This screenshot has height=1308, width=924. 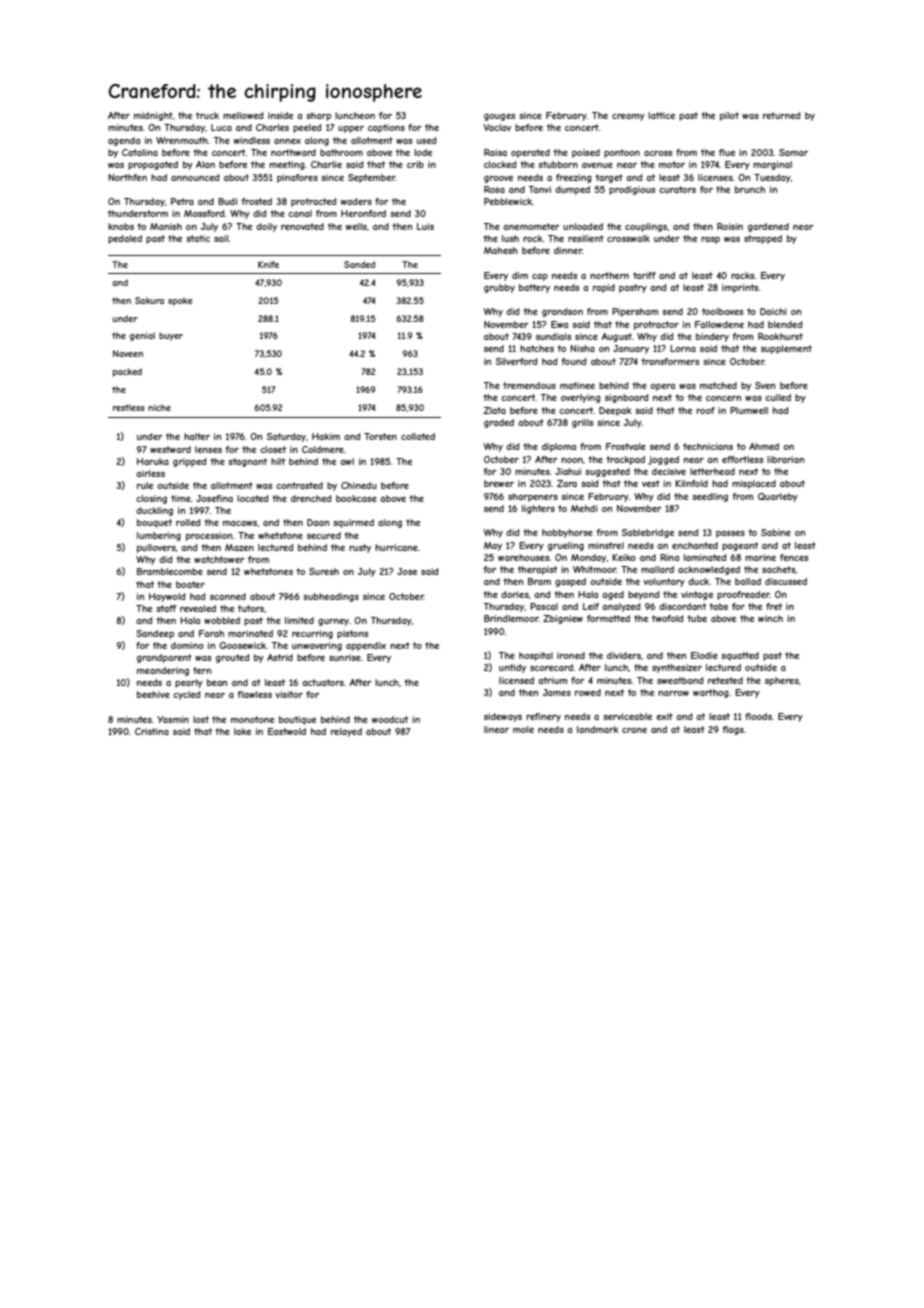 What do you see at coordinates (188, 522) in the screenshot?
I see `rolled` at bounding box center [188, 522].
